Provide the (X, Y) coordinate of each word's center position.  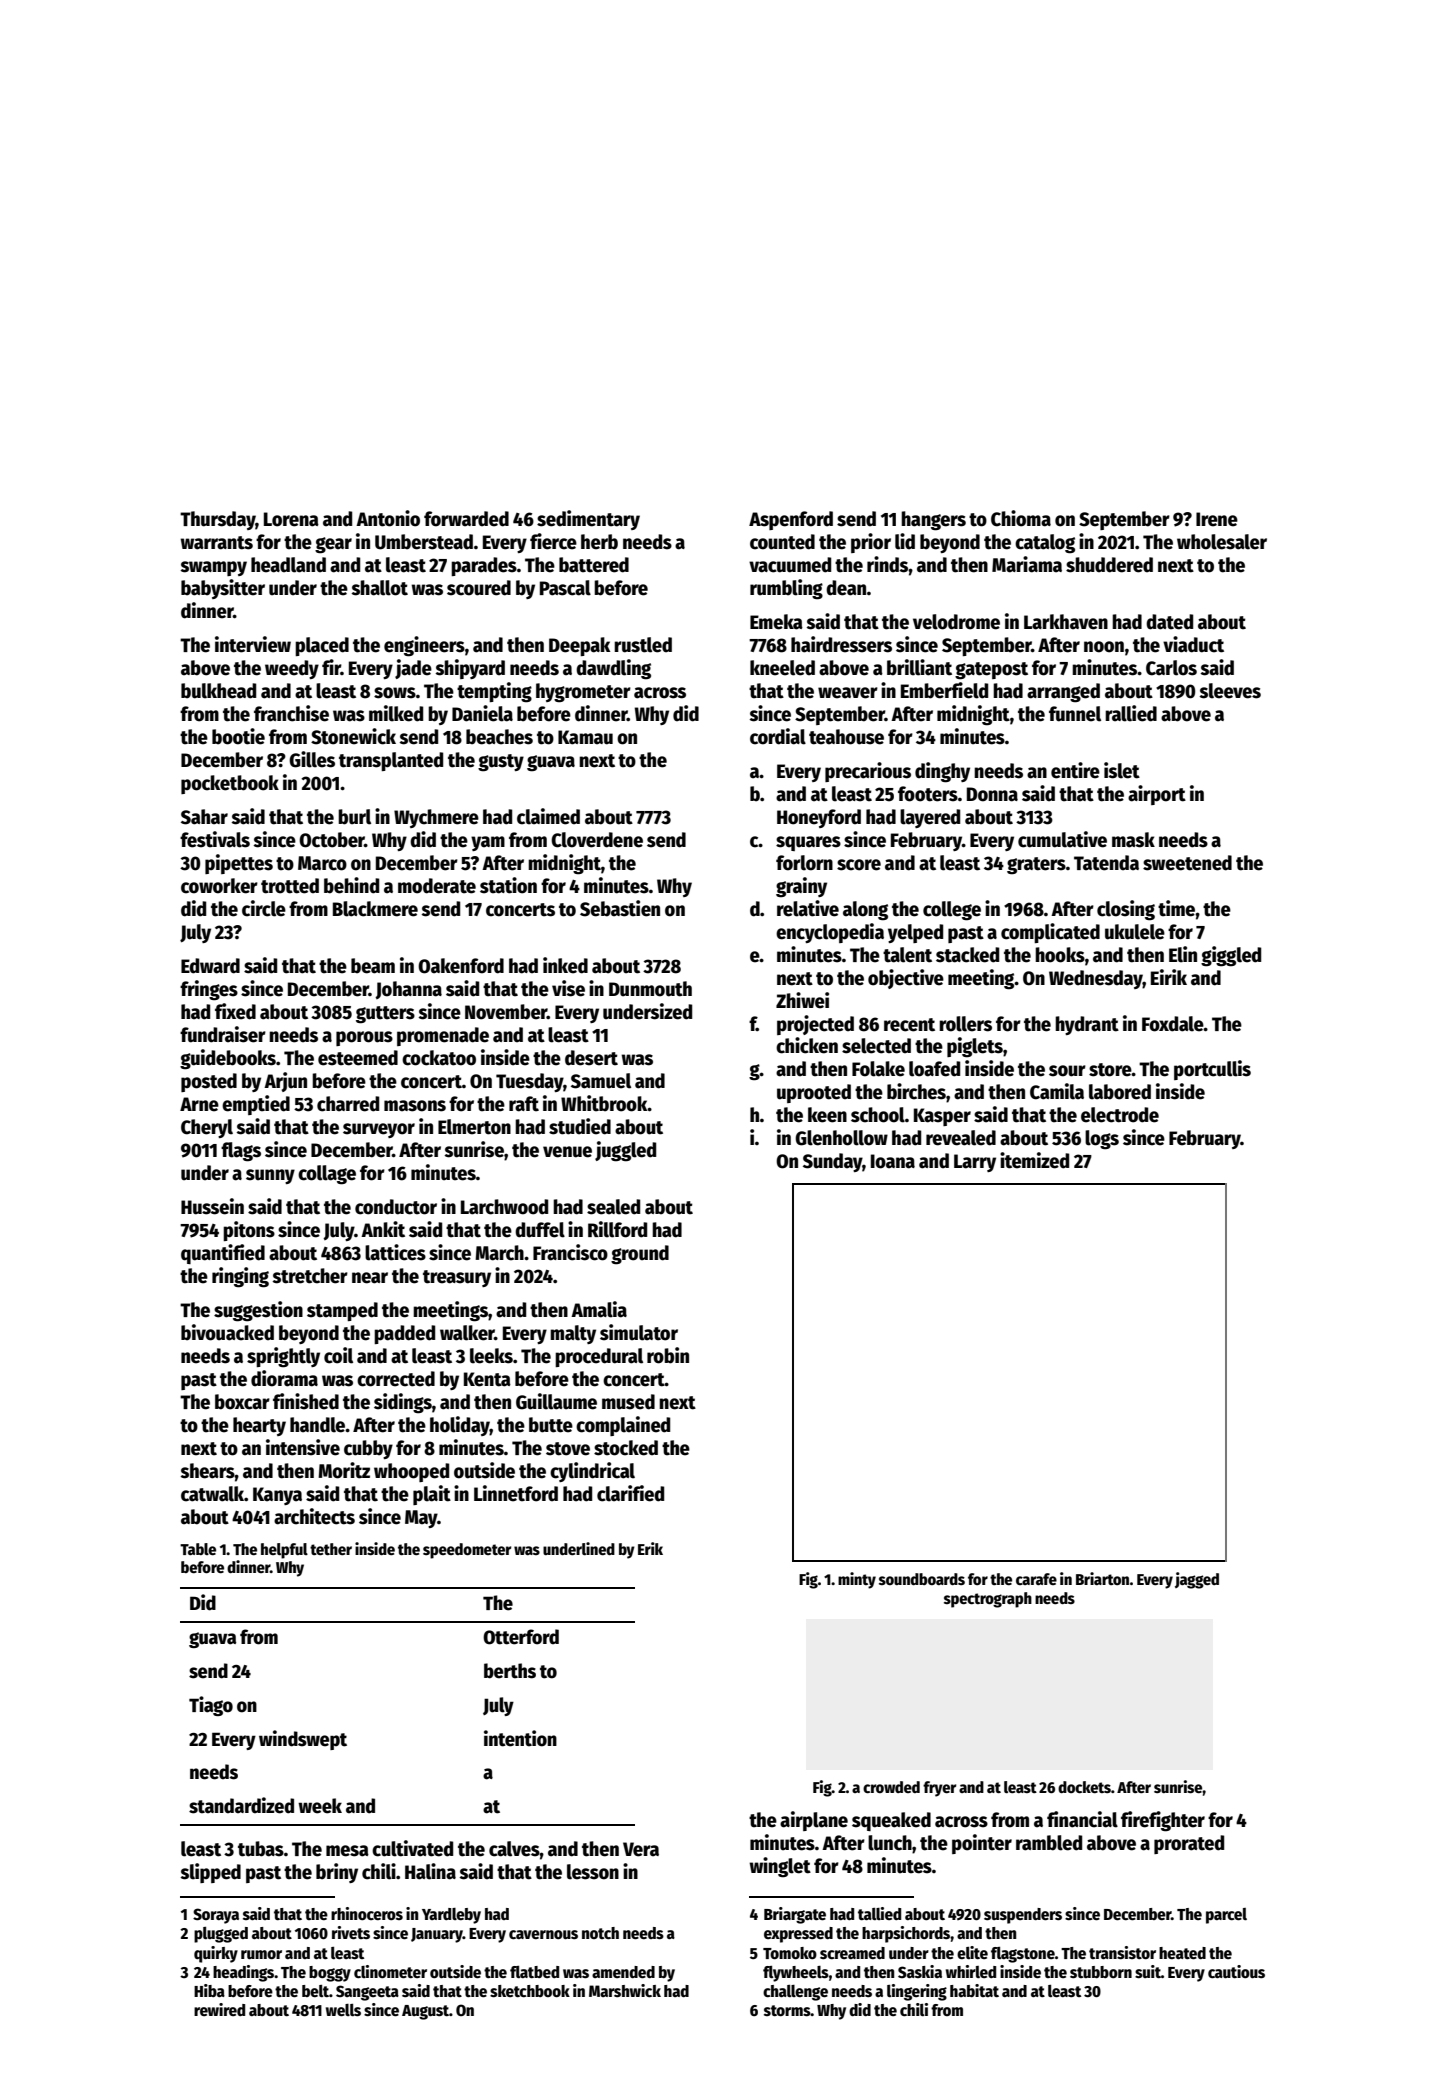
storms (787, 2010)
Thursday (218, 520)
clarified (630, 1493)
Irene (1217, 519)
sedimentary (588, 520)
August (425, 2012)
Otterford (521, 1637)
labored (1120, 1092)
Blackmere (375, 909)
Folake (878, 1069)
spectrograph (988, 1600)
